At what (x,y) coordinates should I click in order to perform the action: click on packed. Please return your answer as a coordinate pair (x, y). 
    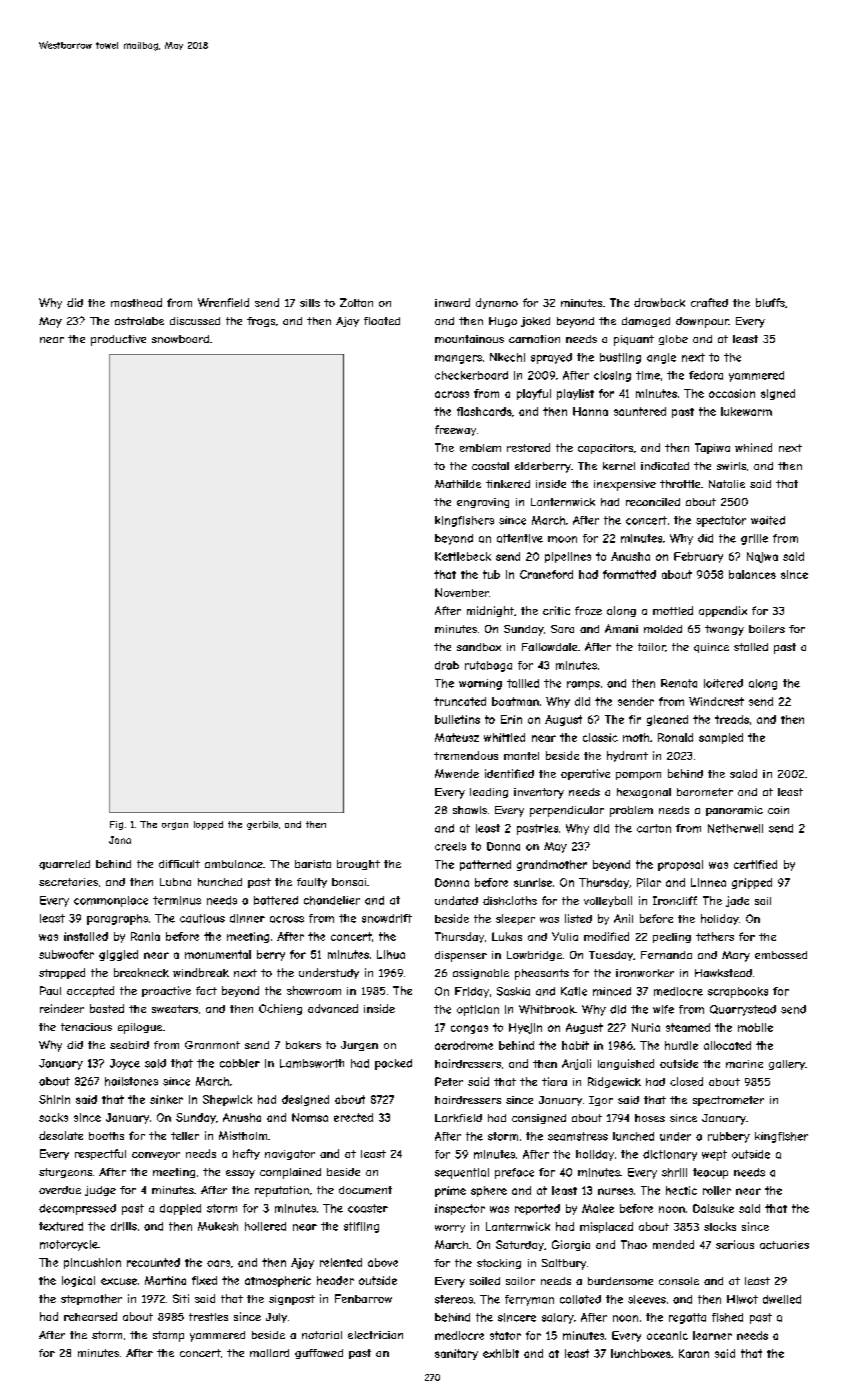
    Looking at the image, I should click on (393, 1064).
